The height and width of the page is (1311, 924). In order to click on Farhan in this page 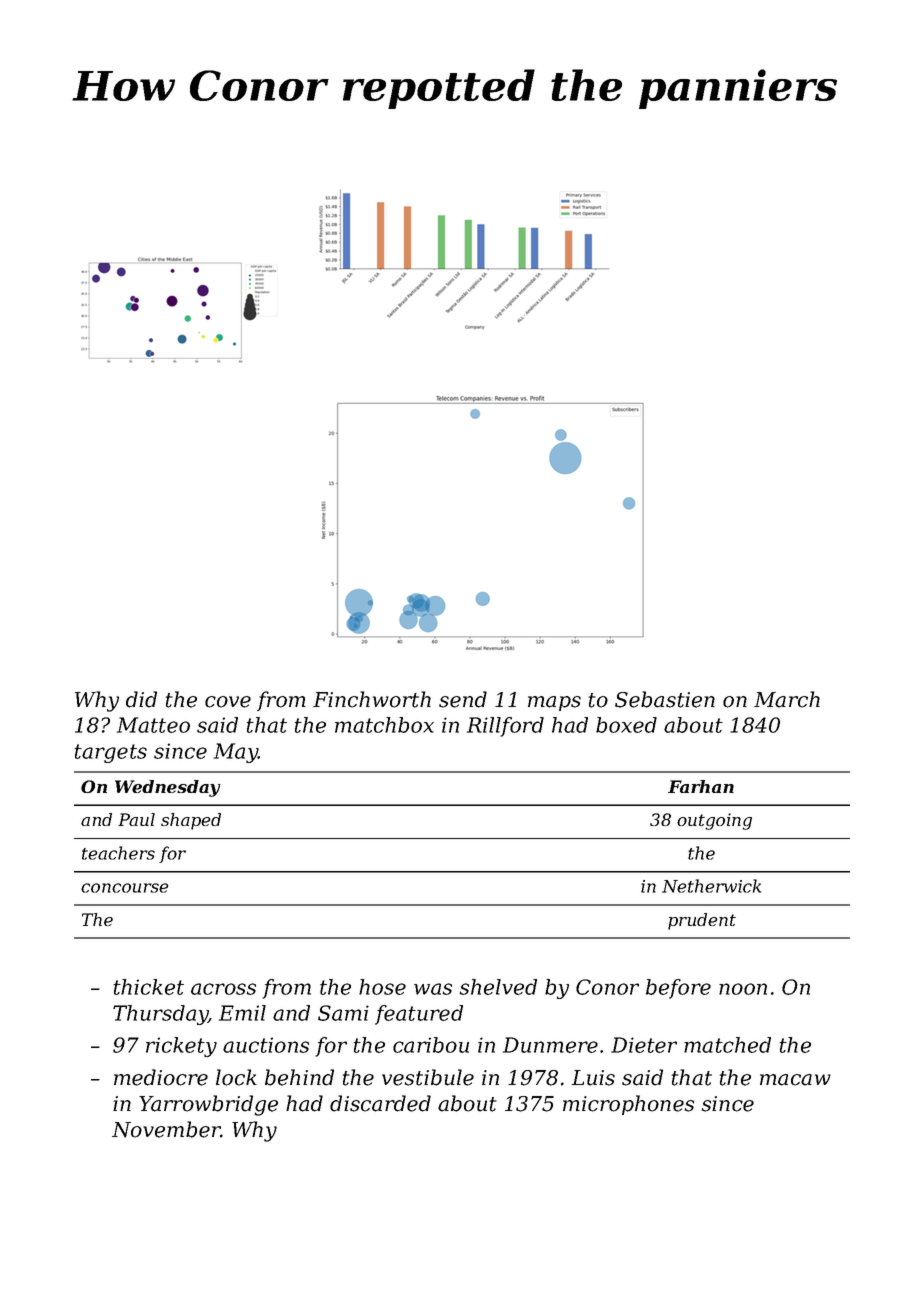, I will do `click(701, 786)`.
